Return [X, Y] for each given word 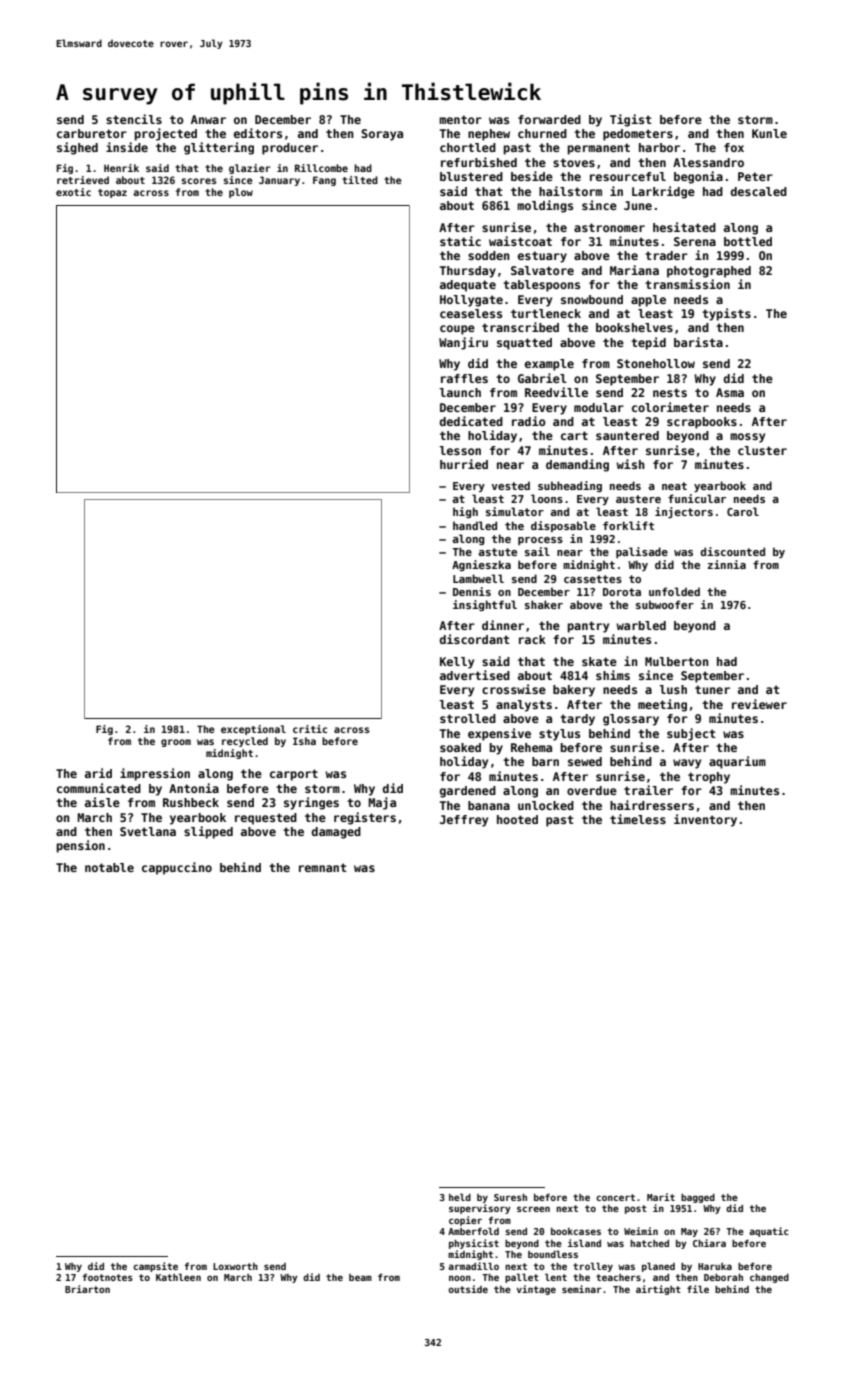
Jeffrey [464, 821]
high [465, 512]
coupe [457, 330]
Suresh [510, 1197]
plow [241, 193]
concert [615, 1197]
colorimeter [670, 407]
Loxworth [235, 1266]
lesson [460, 450]
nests [670, 392]
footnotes [107, 1277]
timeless [638, 819]
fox [734, 147]
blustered [471, 176]
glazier [250, 169]
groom [176, 743]
